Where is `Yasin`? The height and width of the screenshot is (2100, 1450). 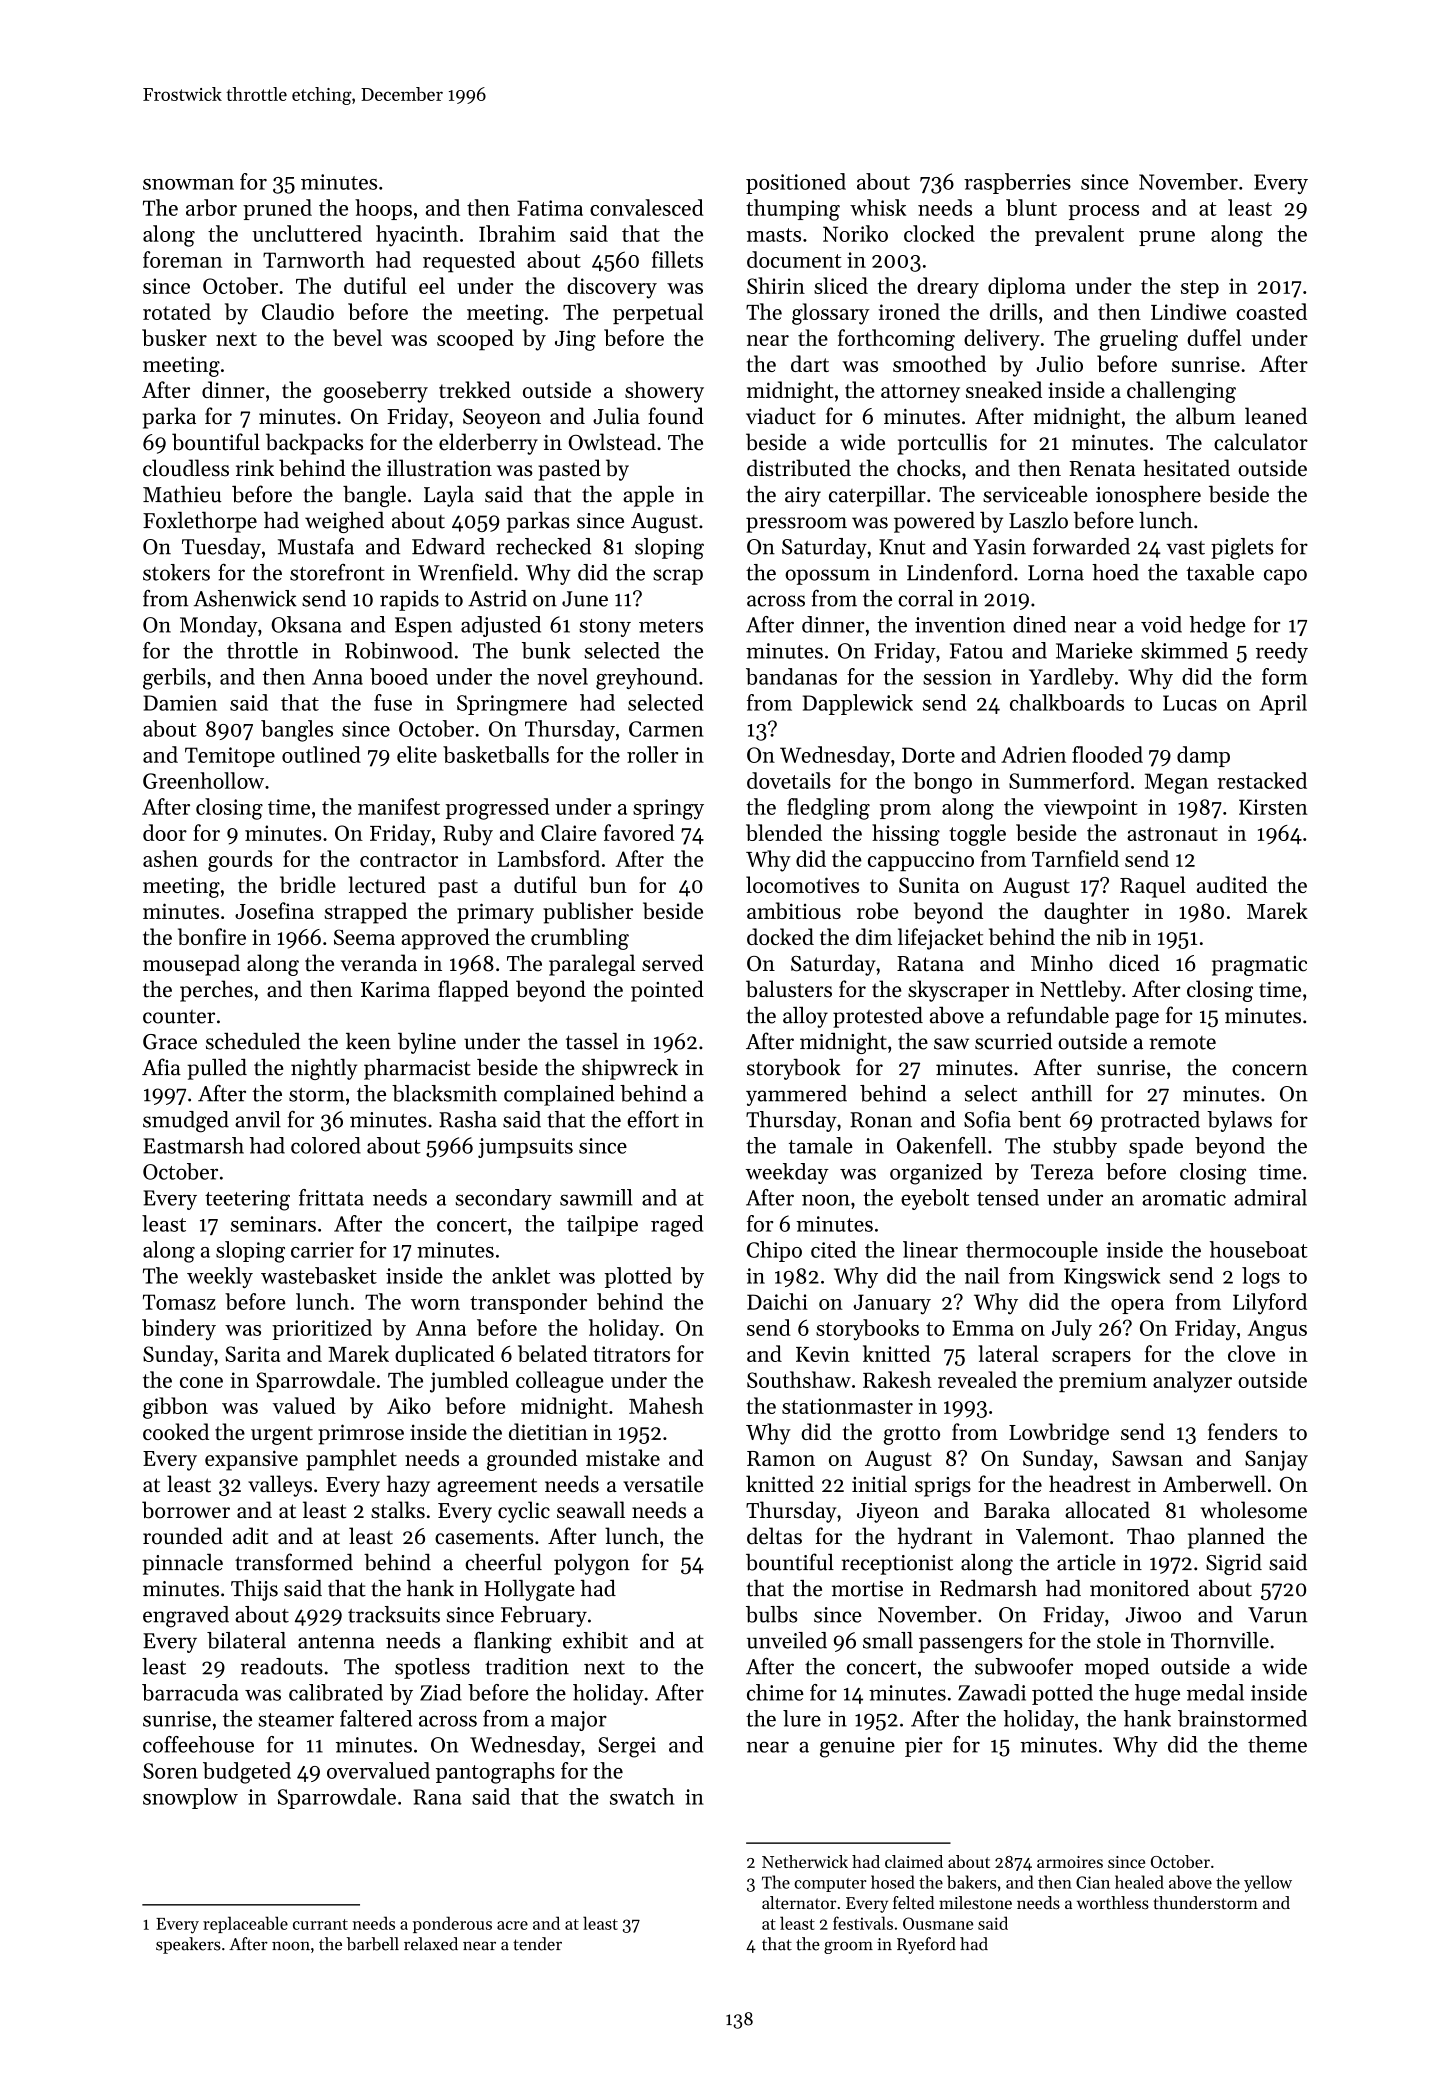 Yasin is located at coordinates (999, 547).
